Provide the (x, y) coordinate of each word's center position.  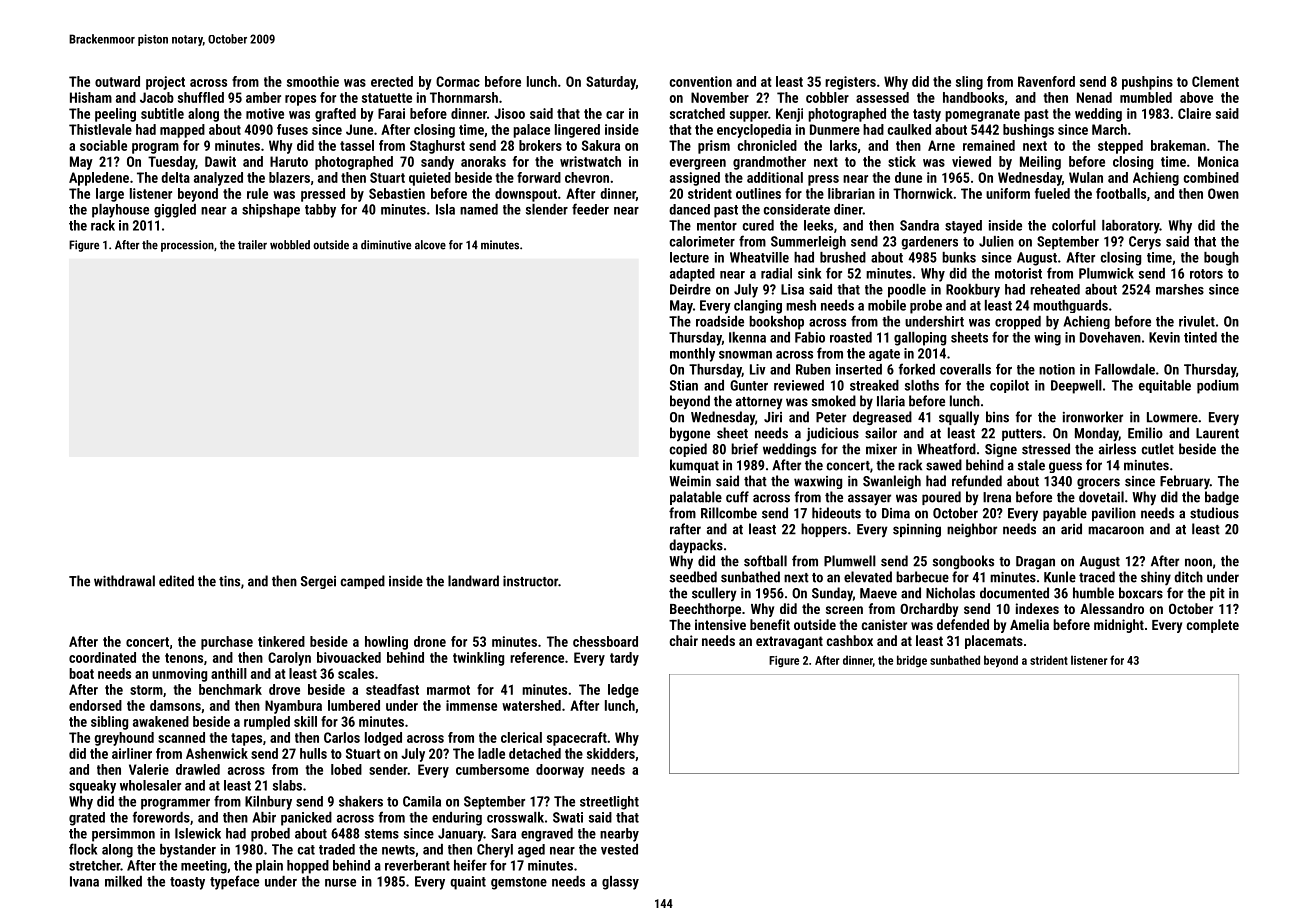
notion (1057, 369)
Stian (684, 385)
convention (701, 81)
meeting (204, 867)
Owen (1223, 193)
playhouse (120, 211)
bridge (912, 661)
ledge (623, 691)
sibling (109, 723)
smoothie (313, 81)
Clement (1215, 81)
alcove (430, 245)
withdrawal (124, 581)
